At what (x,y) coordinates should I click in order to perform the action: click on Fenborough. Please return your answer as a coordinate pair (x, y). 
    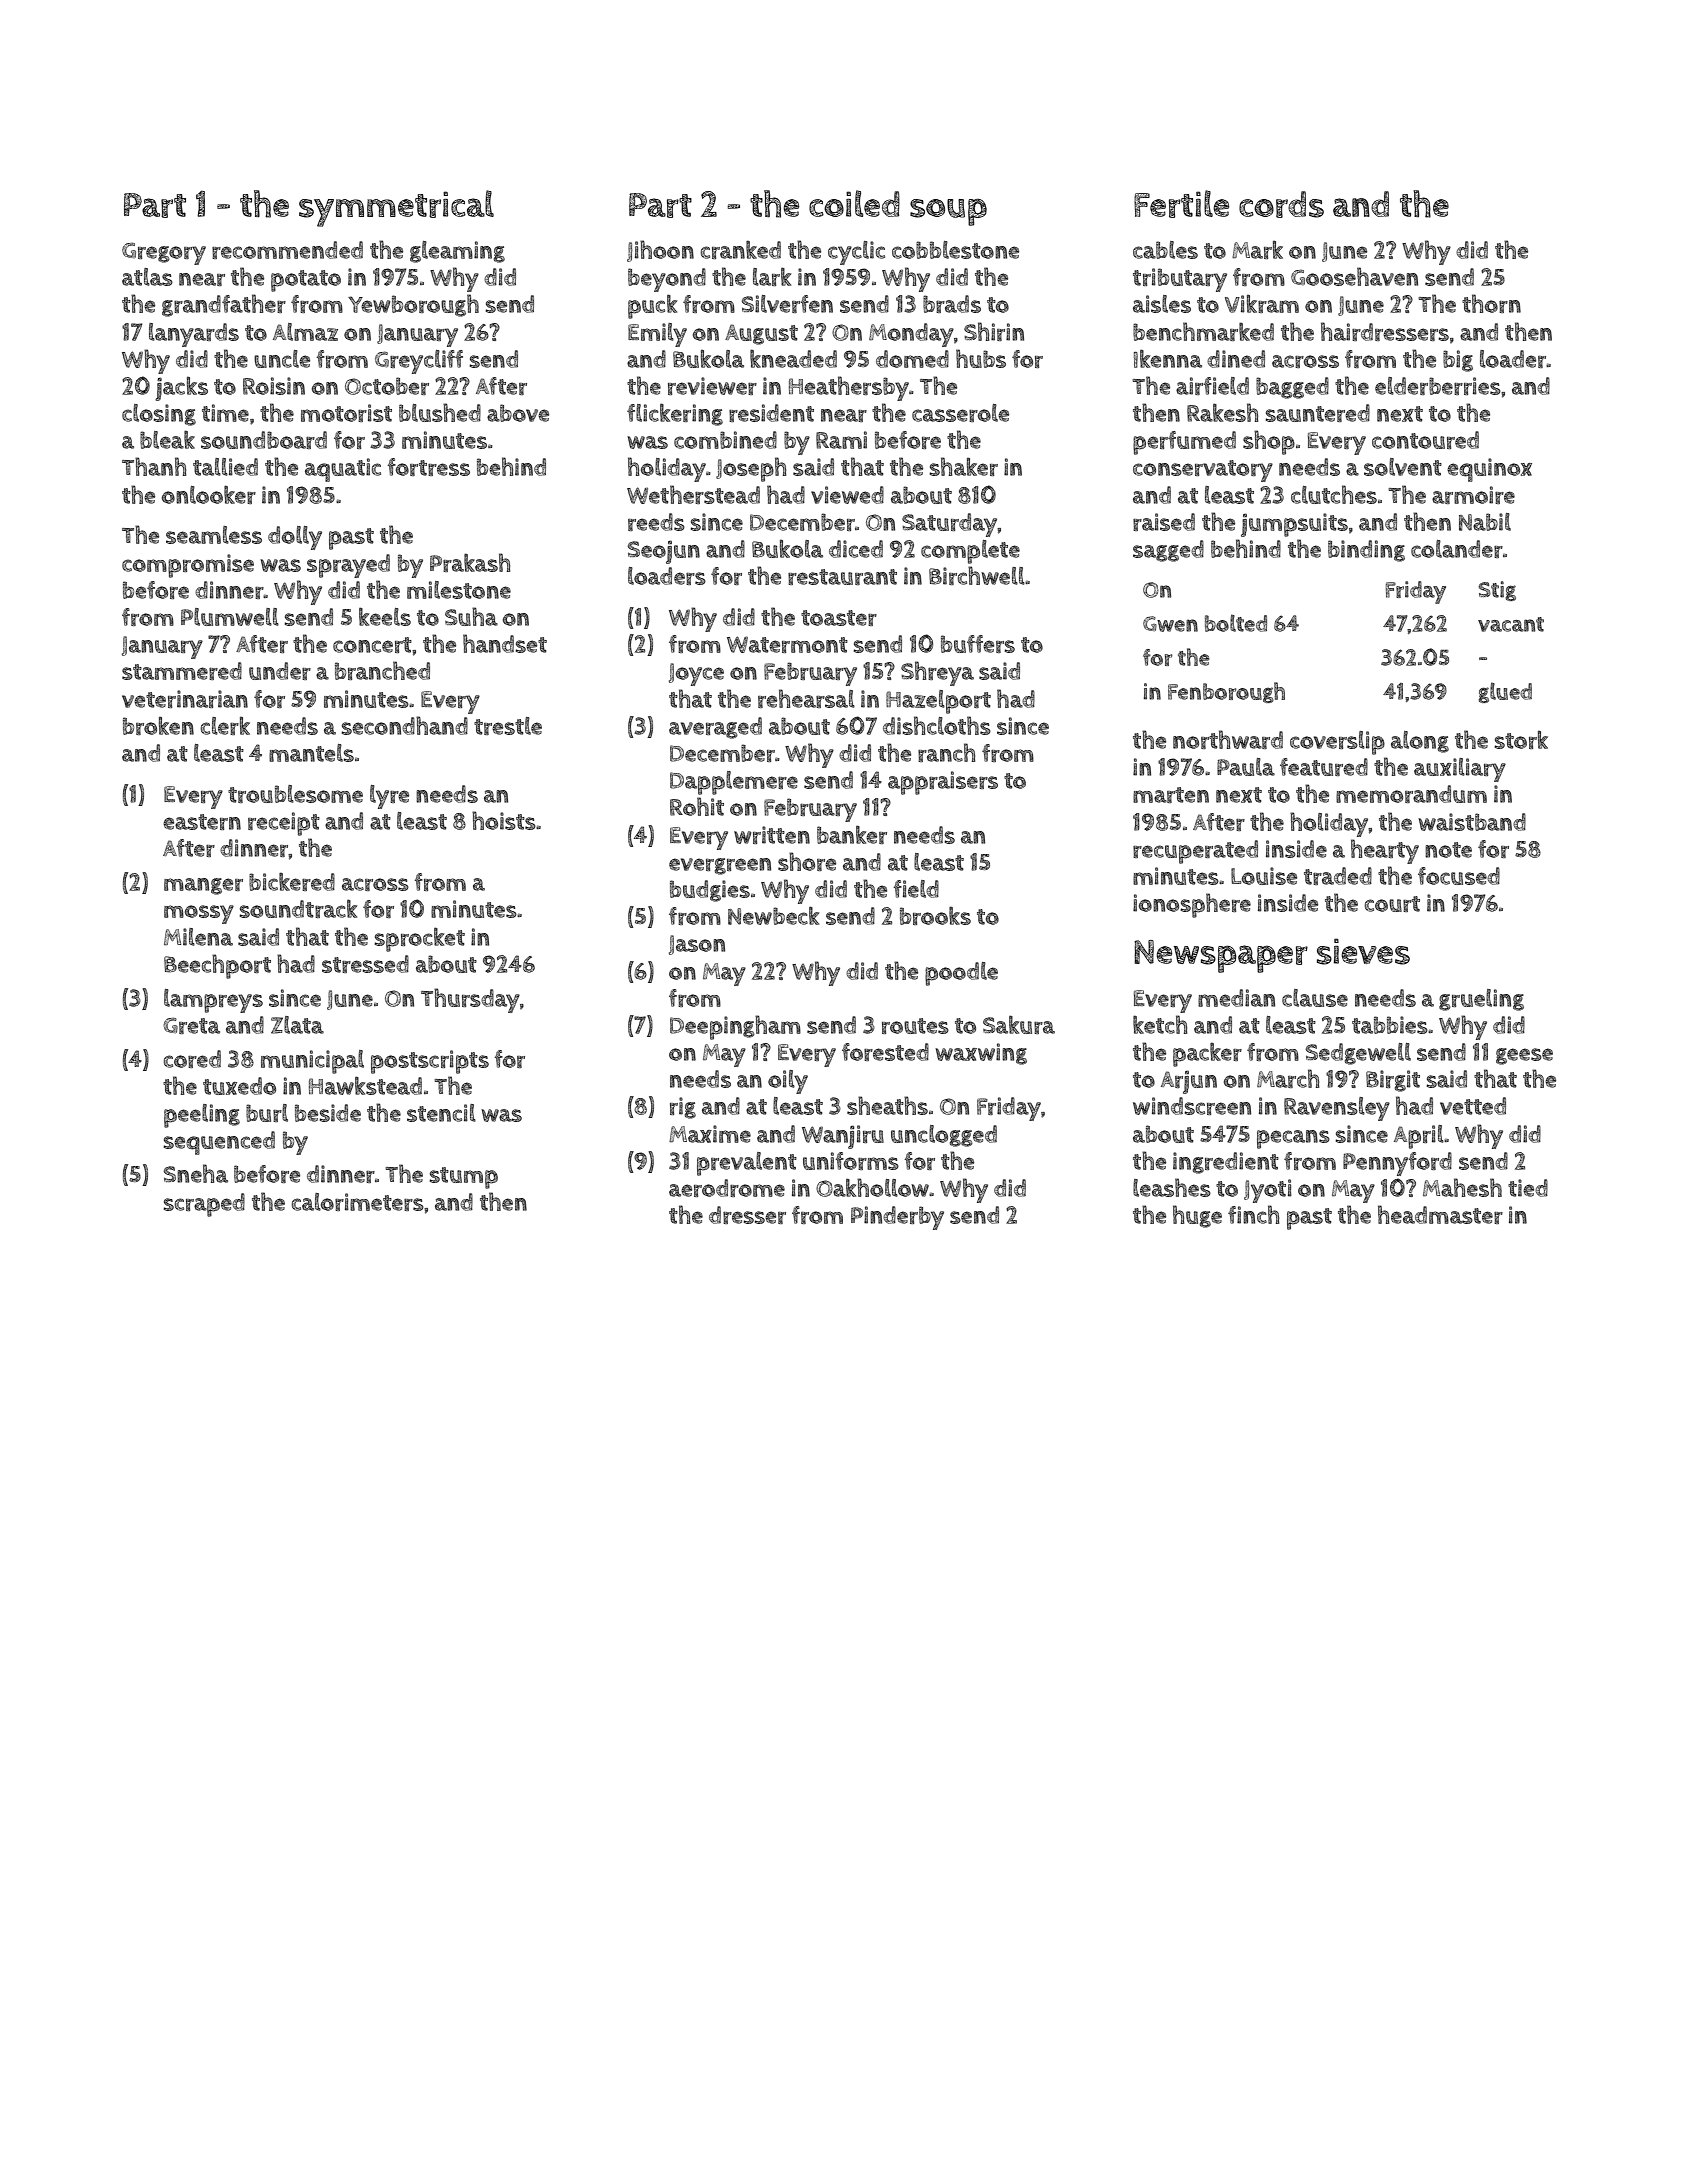
    Looking at the image, I should click on (1226, 692).
